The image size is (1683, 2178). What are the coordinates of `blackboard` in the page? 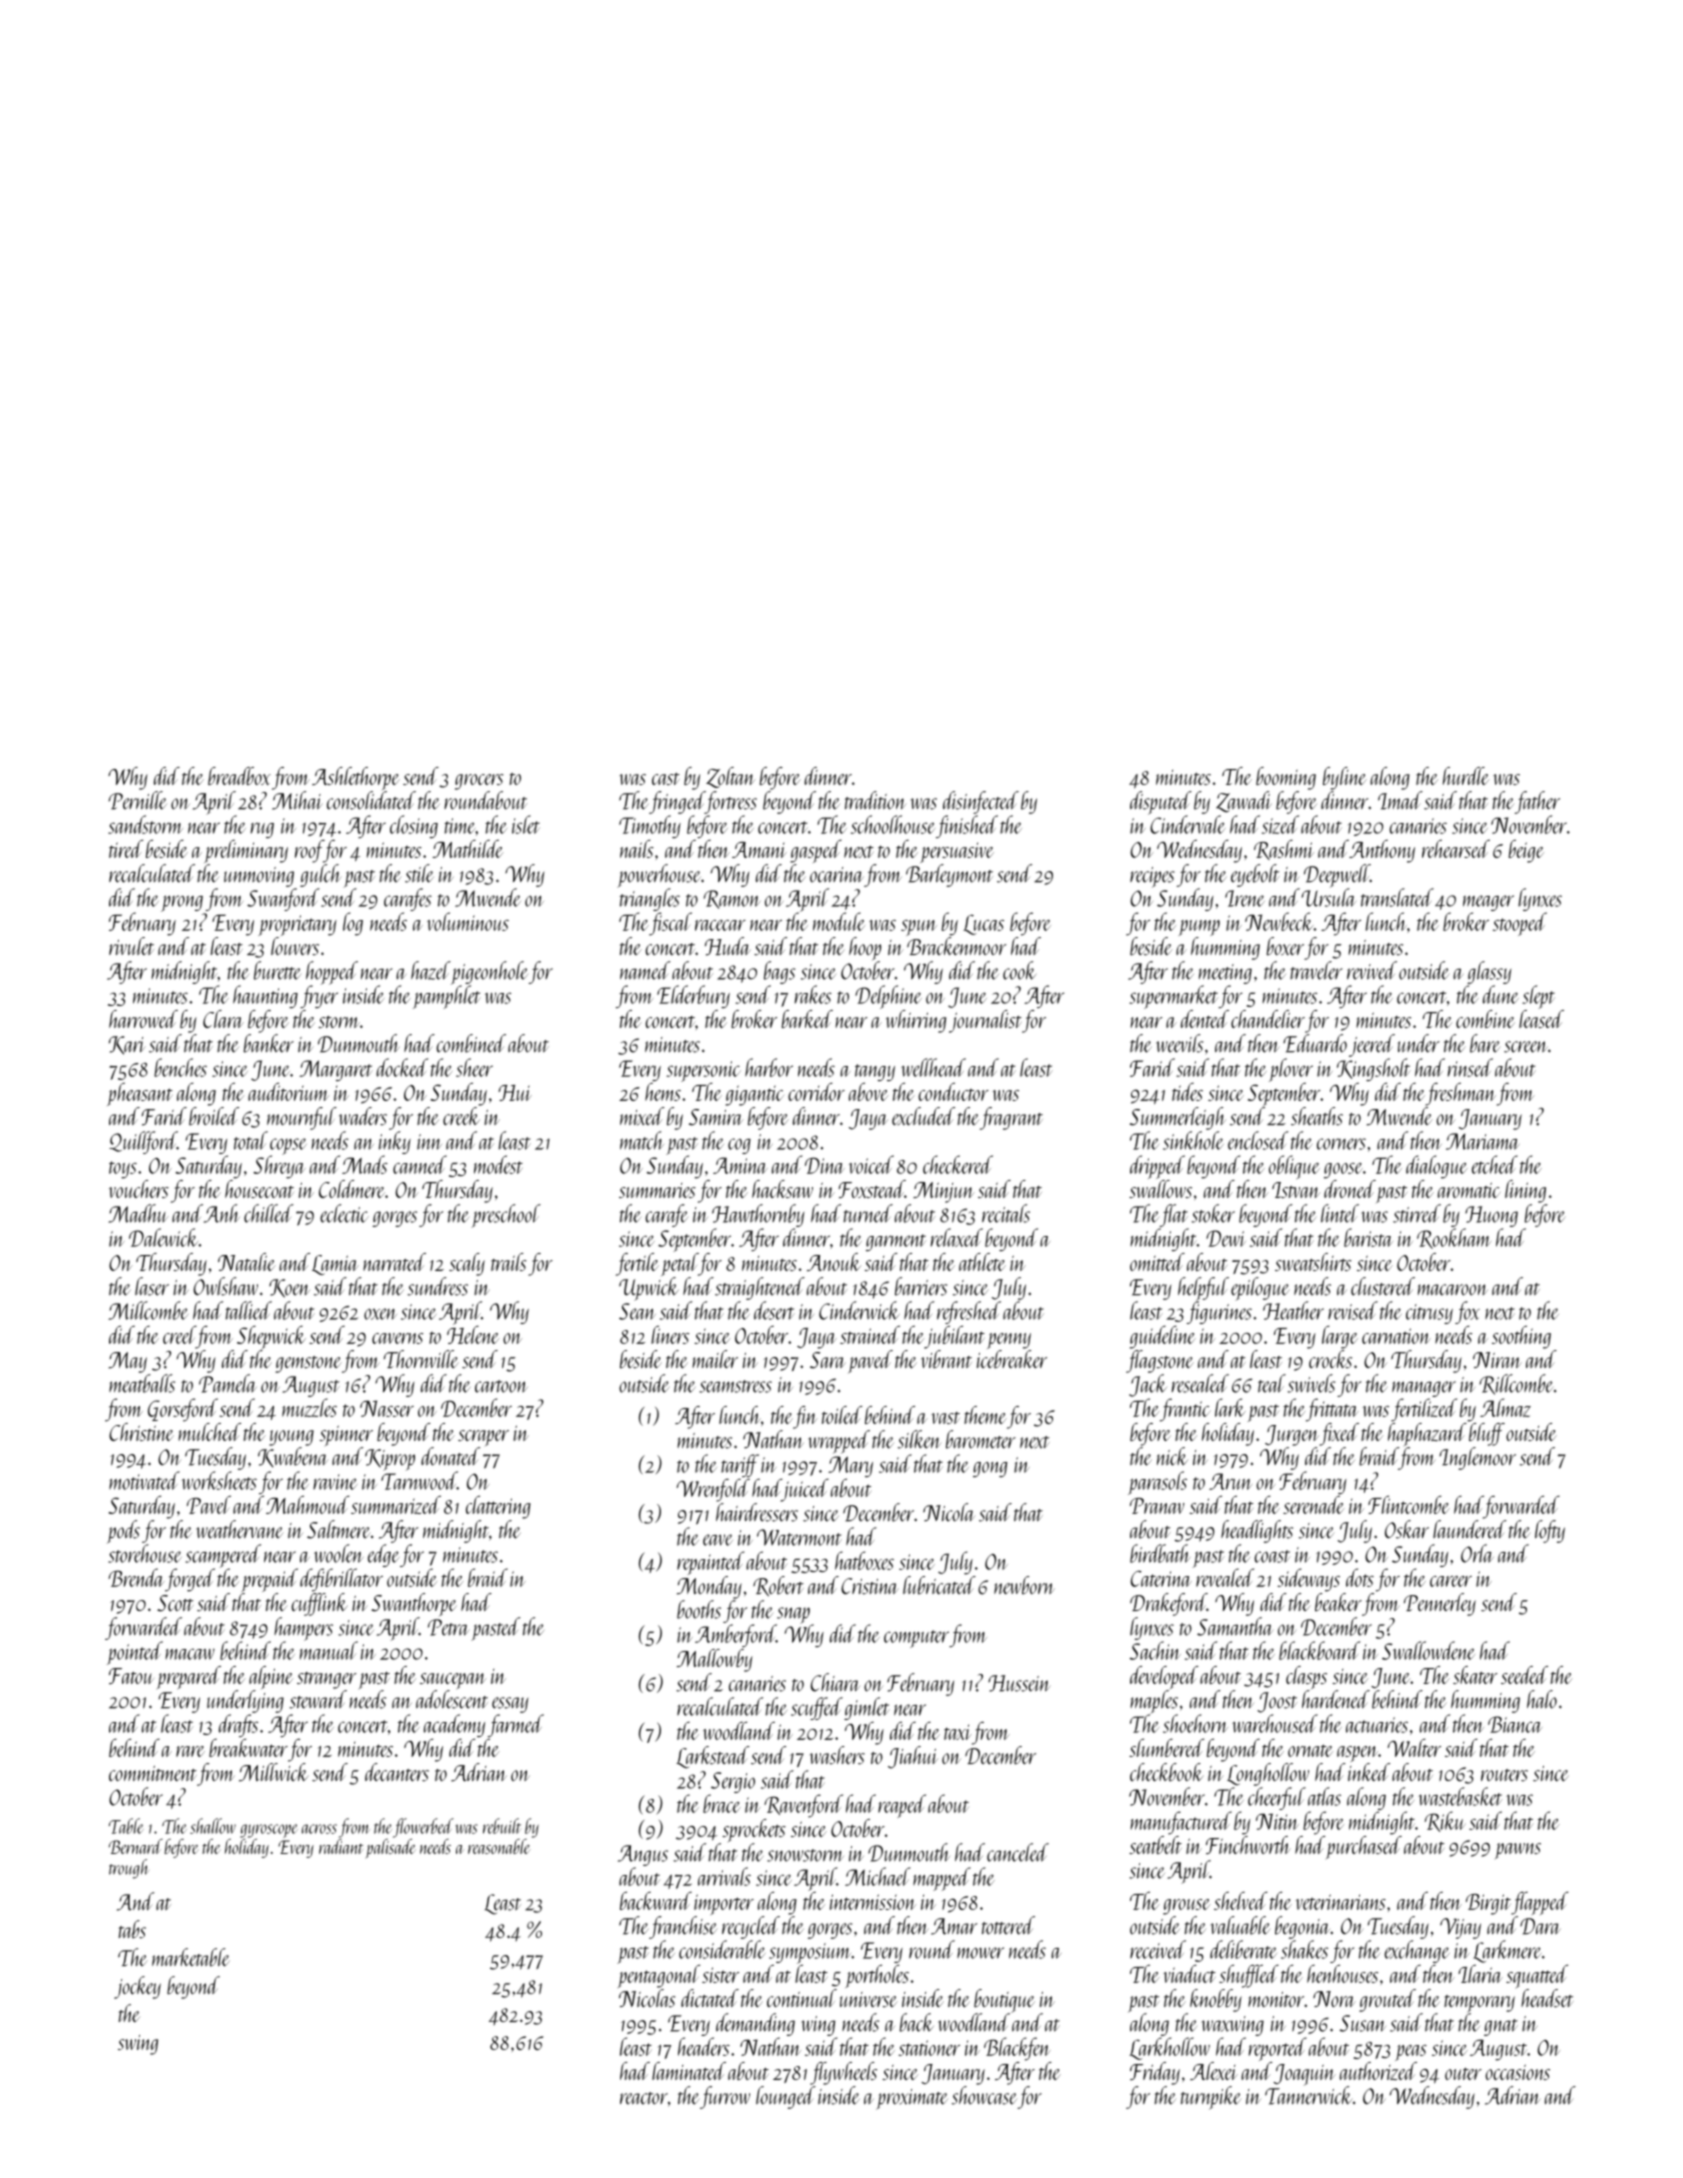 It's located at (1319, 1650).
